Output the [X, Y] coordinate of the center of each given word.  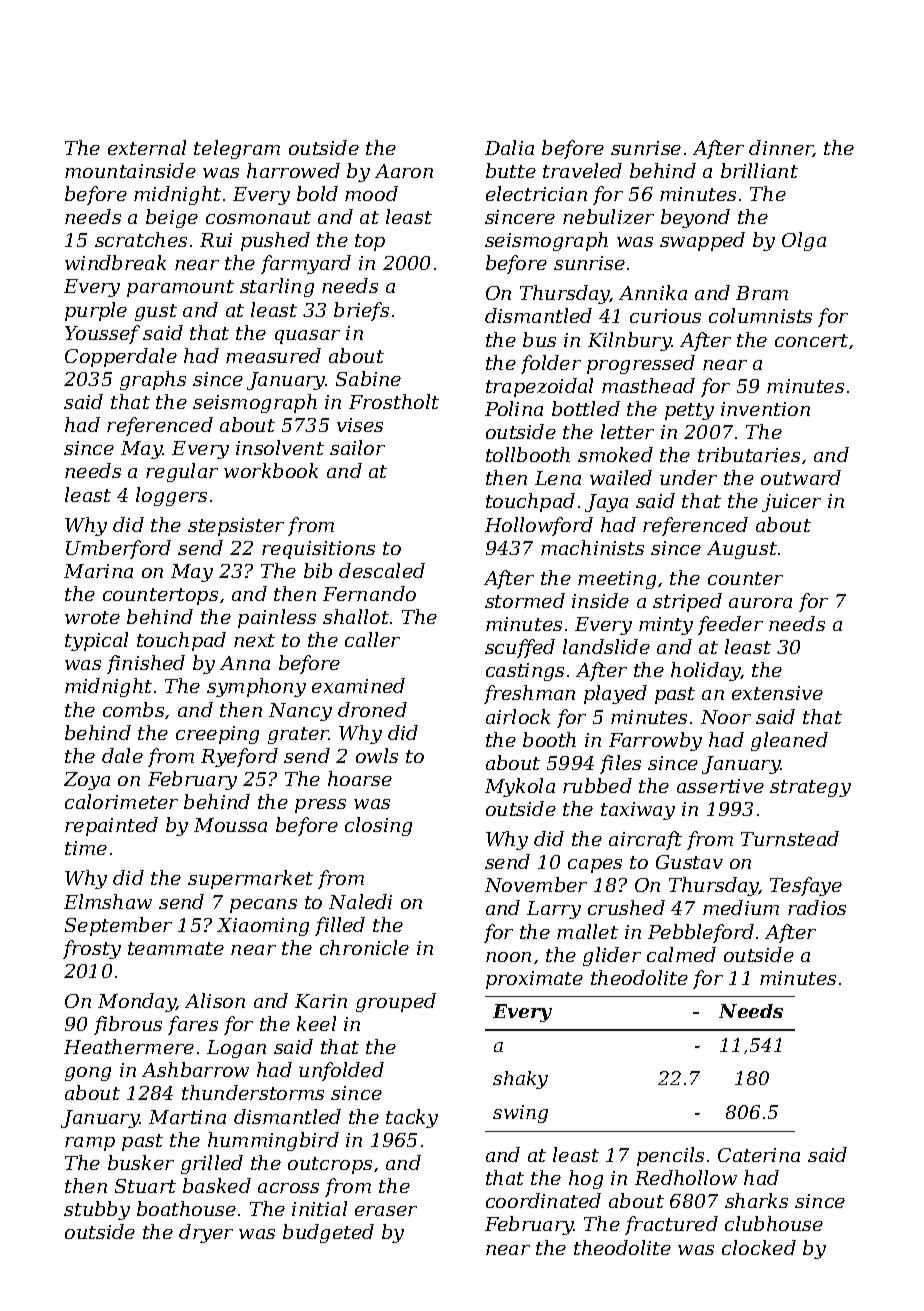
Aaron [404, 171]
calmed [681, 954]
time [86, 848]
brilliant [759, 170]
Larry [554, 910]
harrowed [293, 170]
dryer [206, 1233]
